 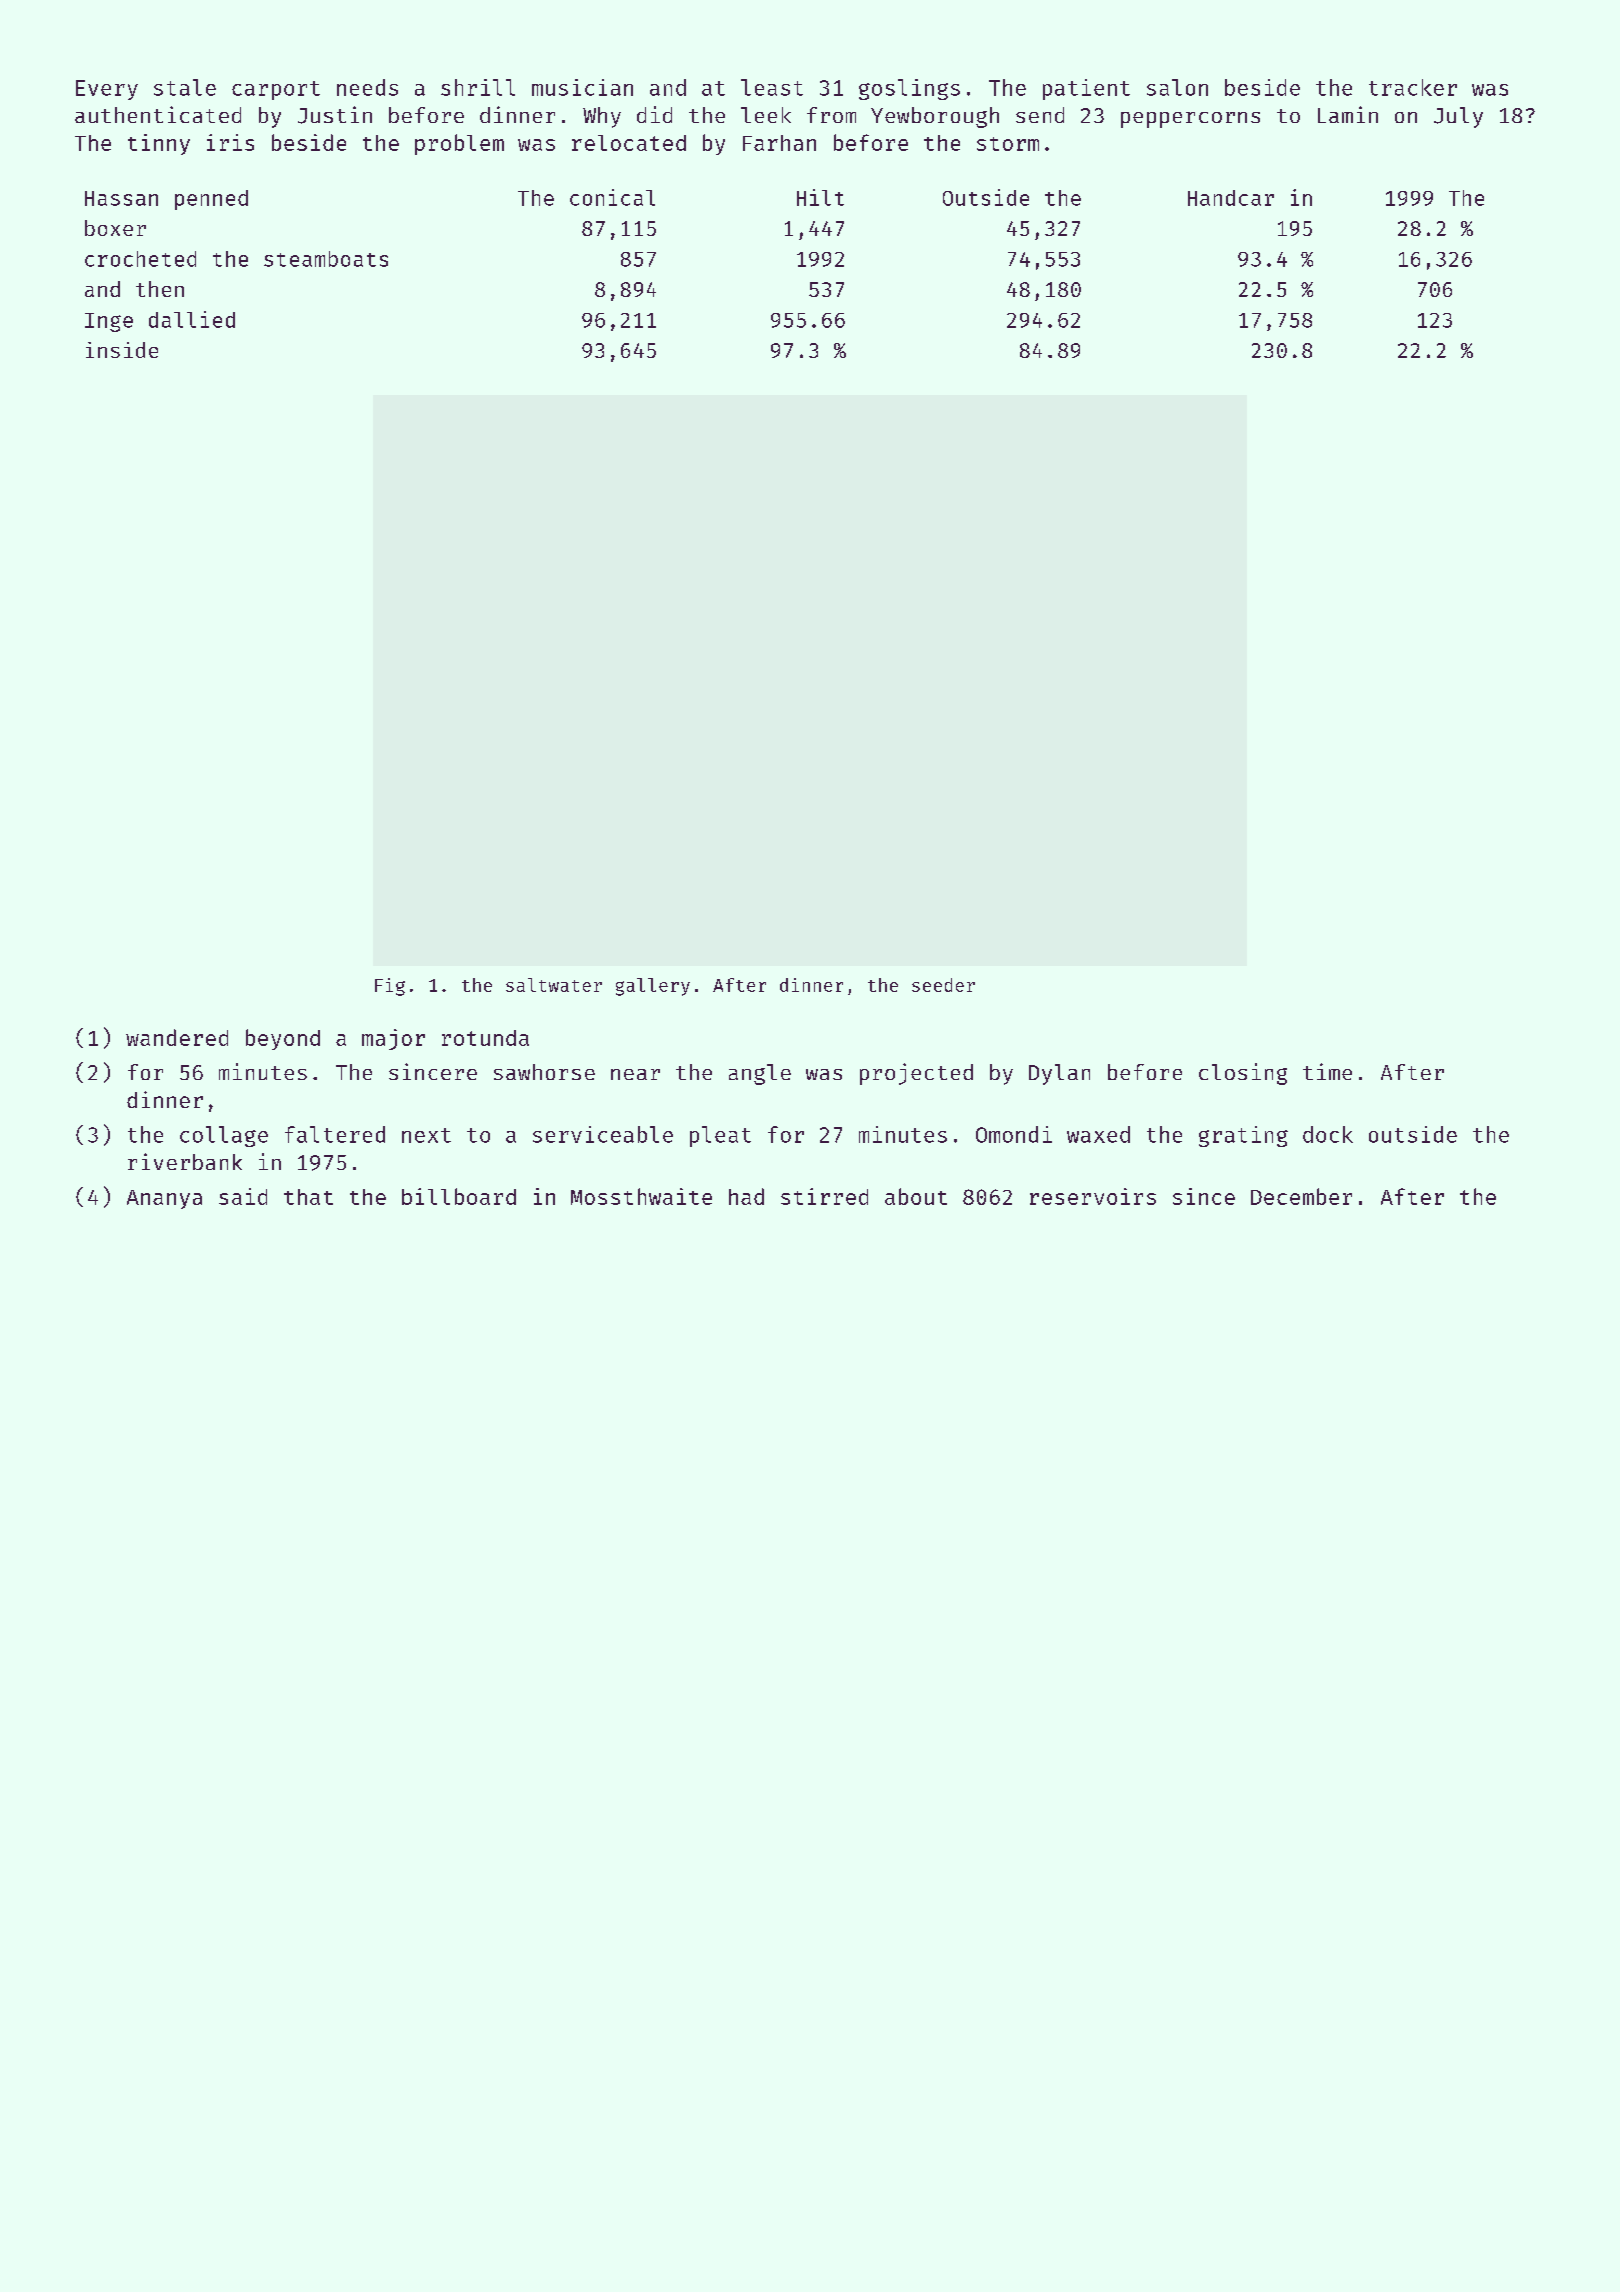 What do you see at coordinates (1177, 87) in the screenshot?
I see `salon` at bounding box center [1177, 87].
